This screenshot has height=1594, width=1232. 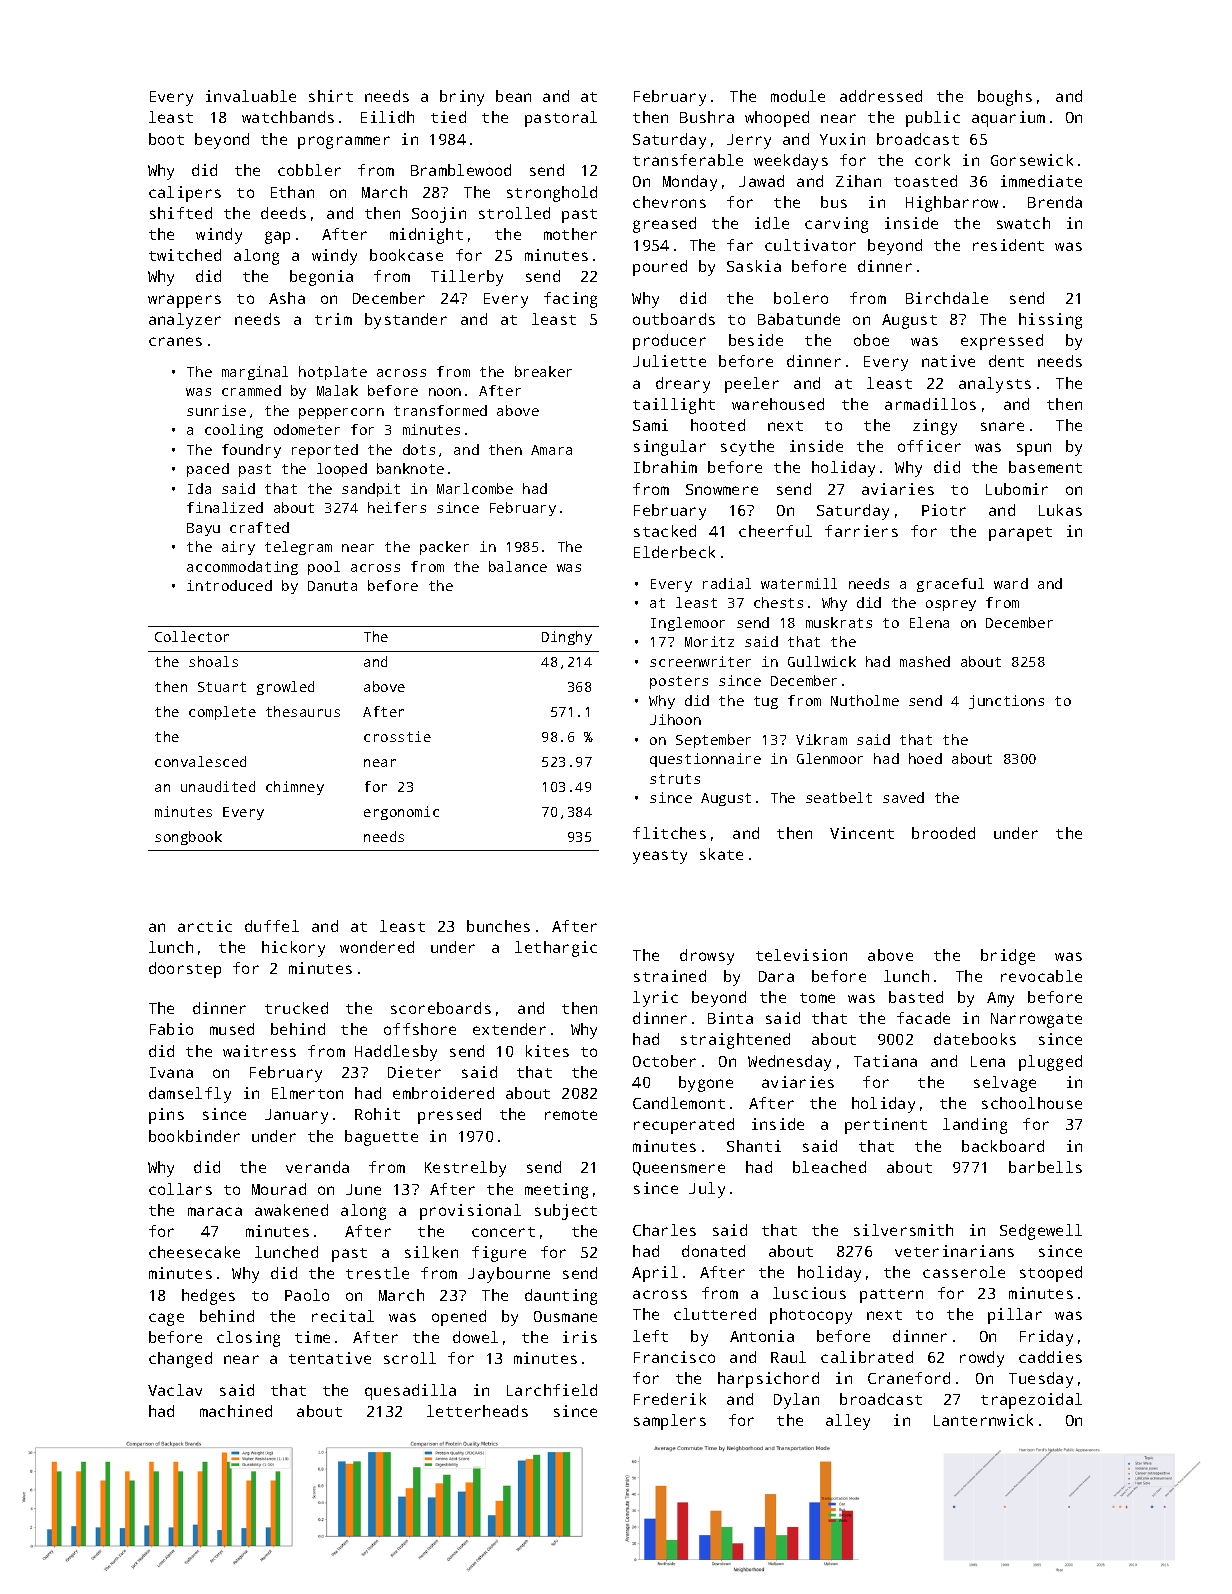 What do you see at coordinates (185, 255) in the screenshot?
I see `twitched` at bounding box center [185, 255].
